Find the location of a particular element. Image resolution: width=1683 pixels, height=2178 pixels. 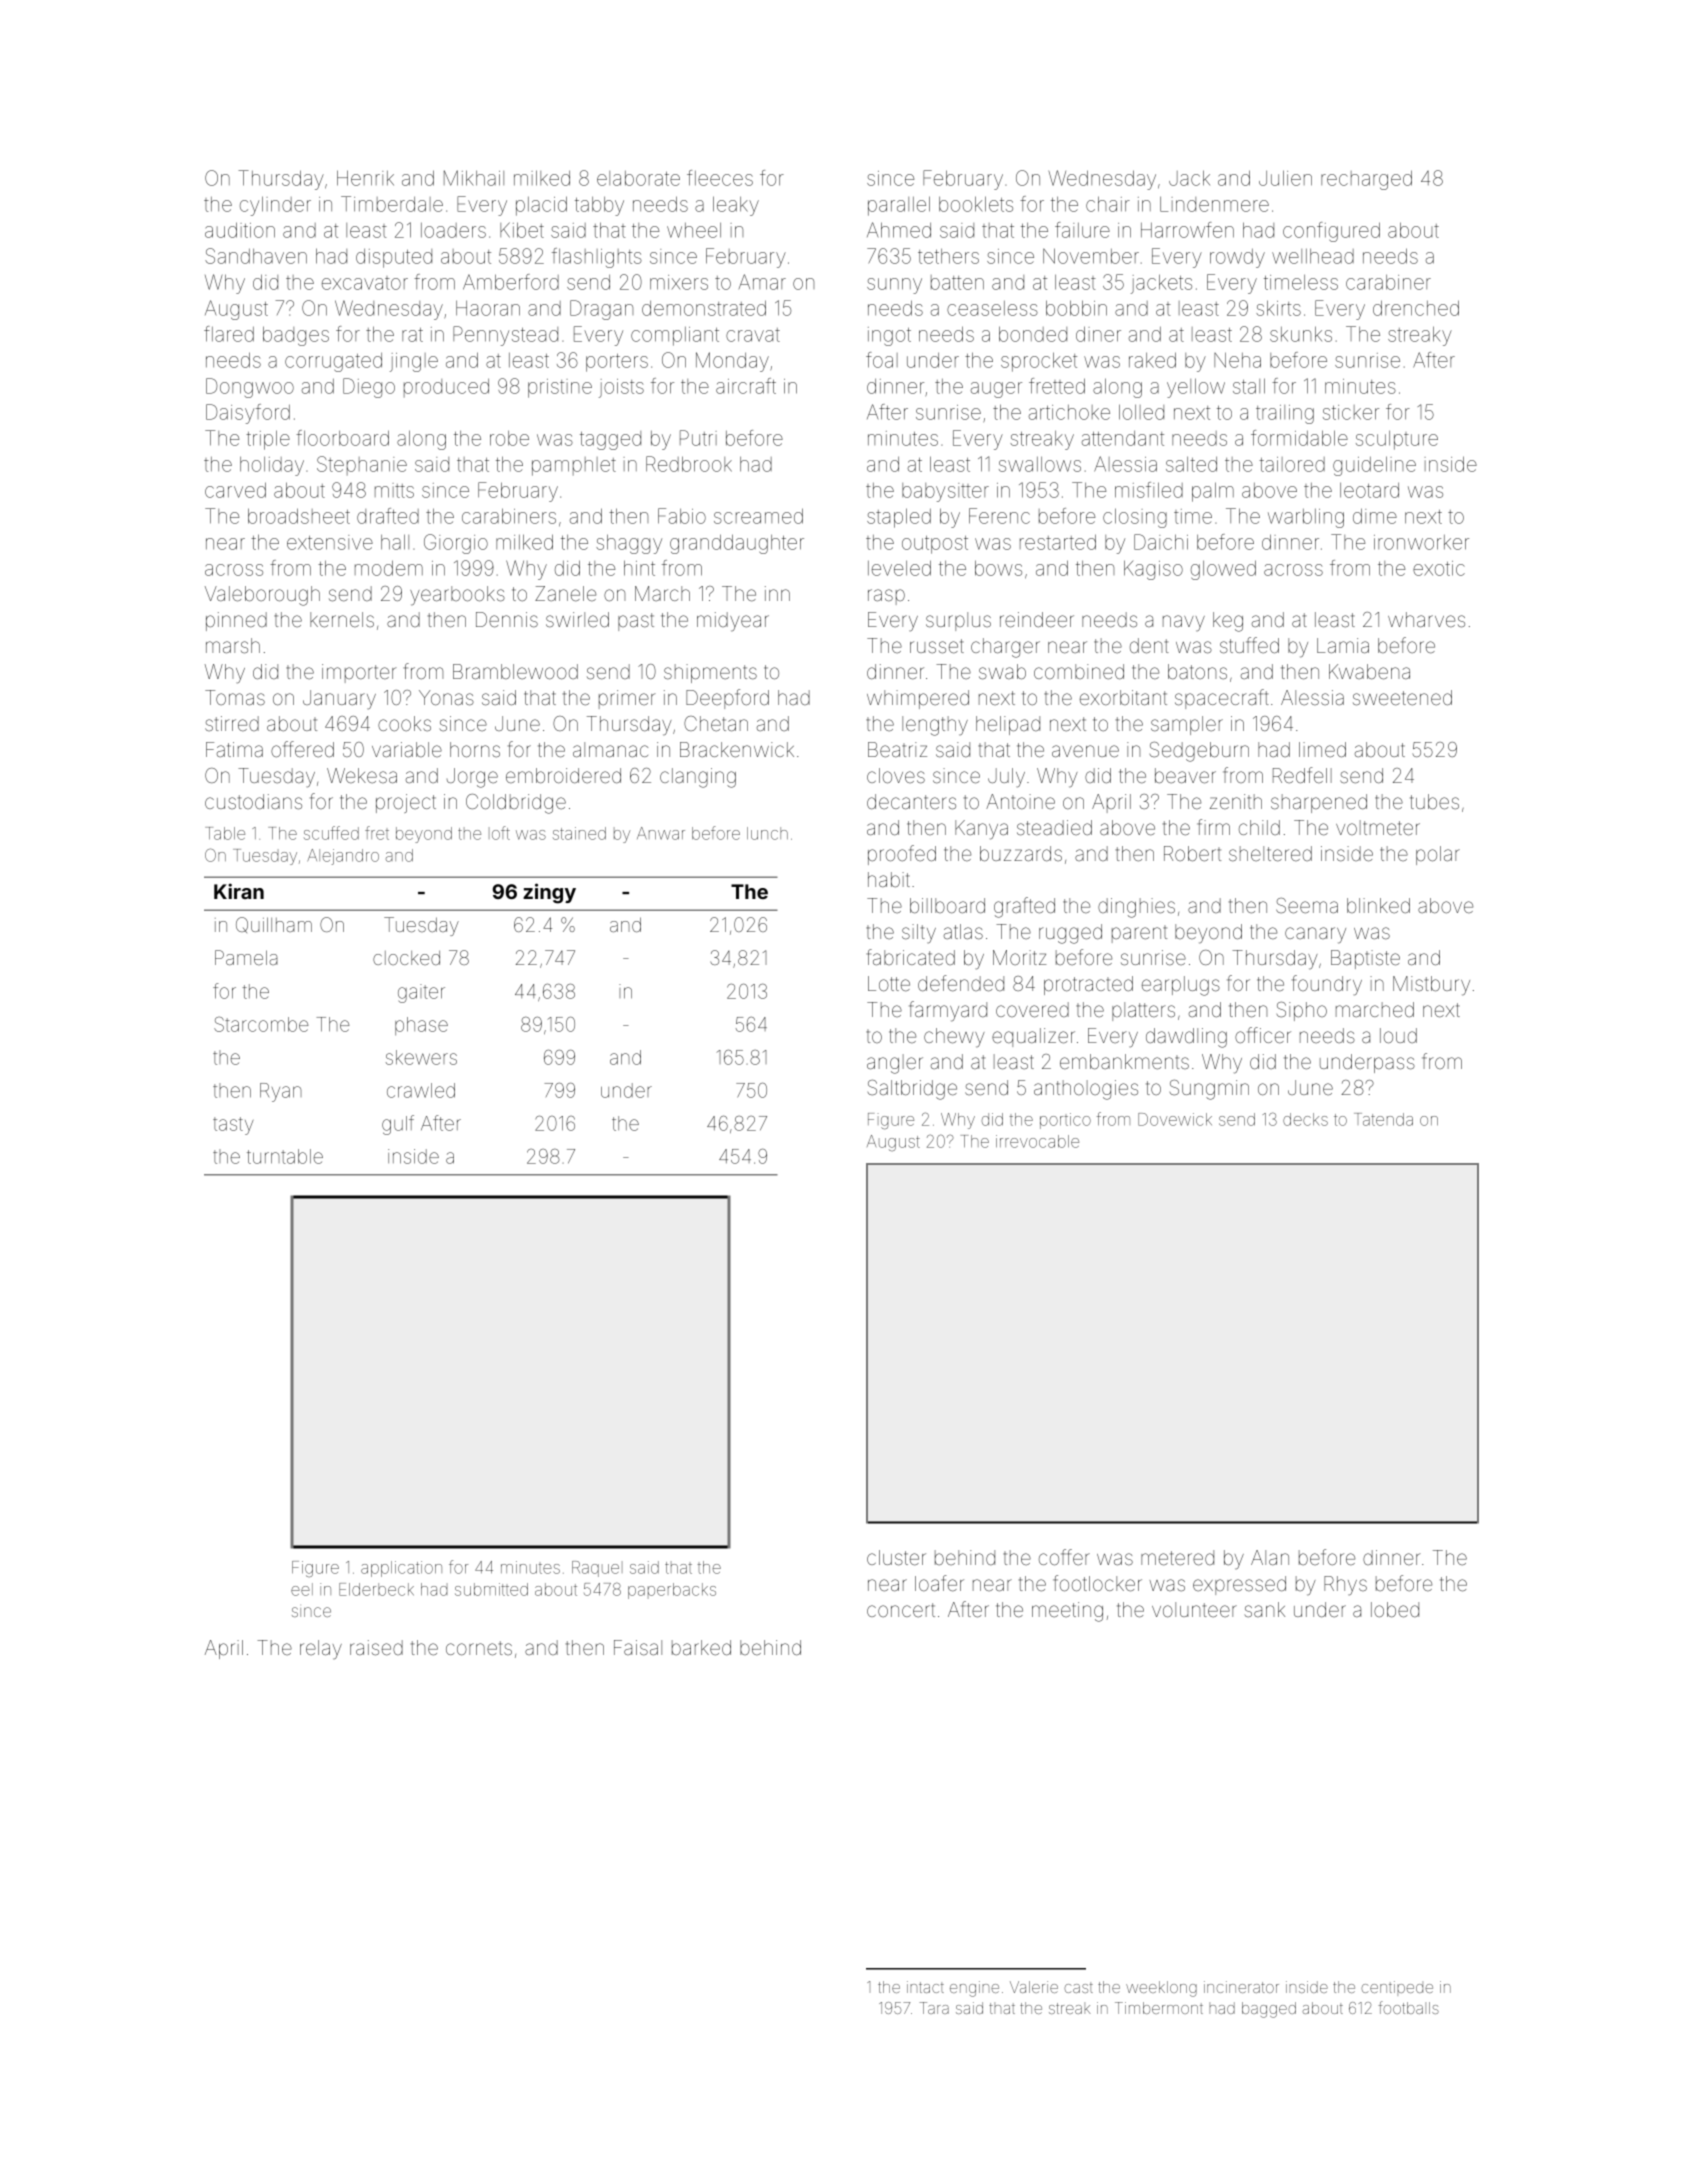

Rhys is located at coordinates (1345, 1586).
